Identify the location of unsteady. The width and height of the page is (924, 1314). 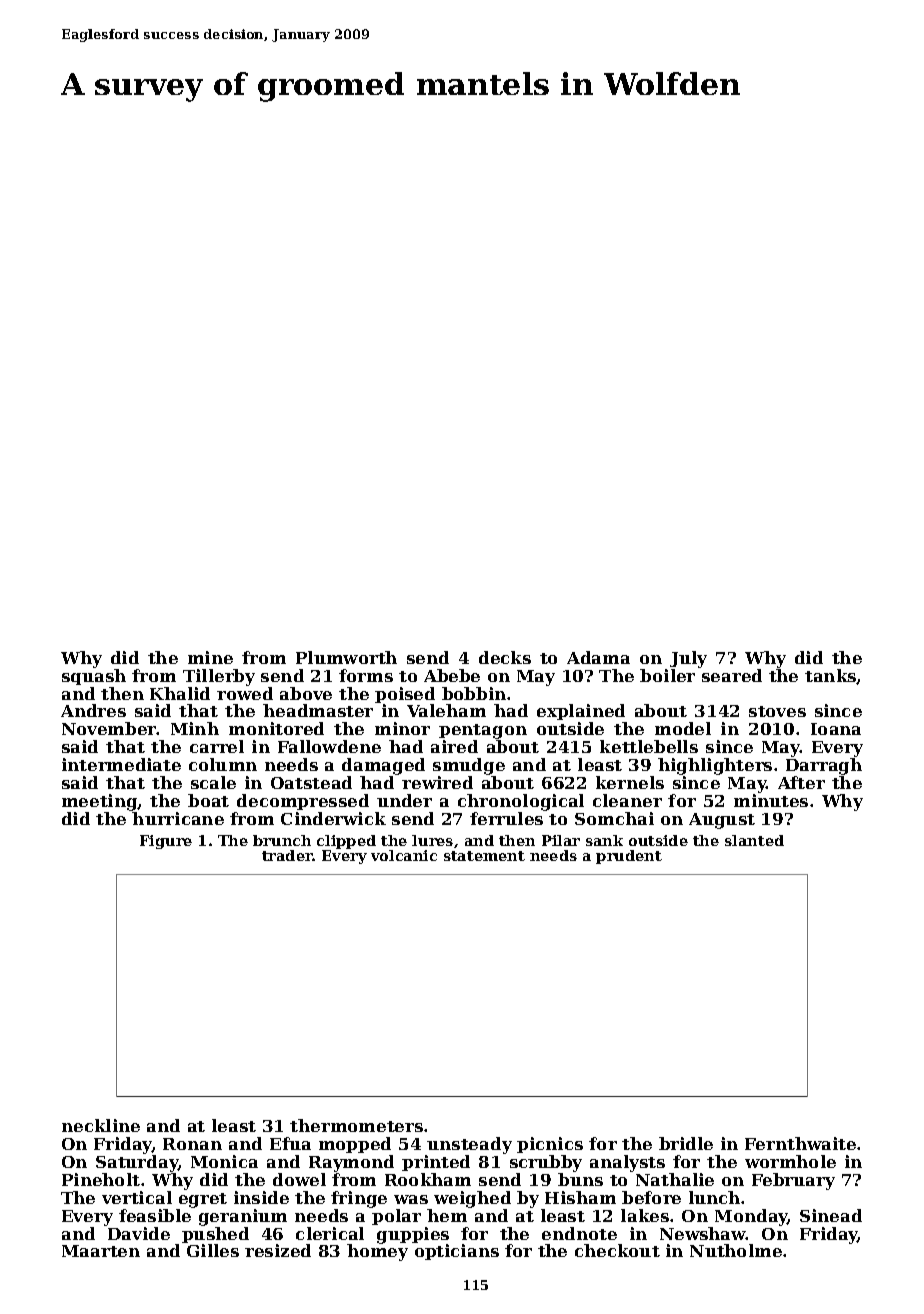
(469, 1145).
